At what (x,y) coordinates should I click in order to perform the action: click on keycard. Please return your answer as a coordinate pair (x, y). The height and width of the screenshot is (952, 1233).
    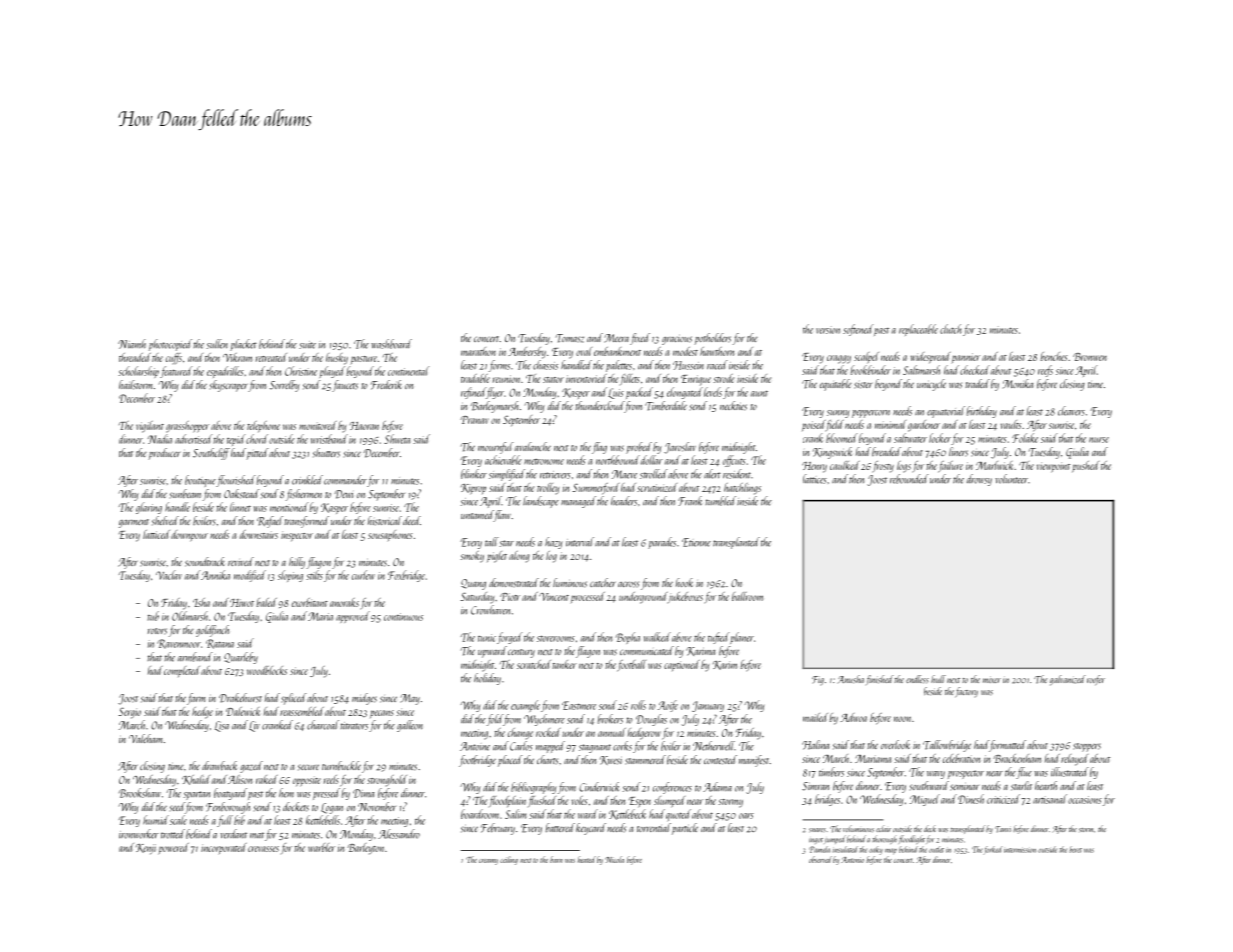
    Looking at the image, I should click on (591, 829).
